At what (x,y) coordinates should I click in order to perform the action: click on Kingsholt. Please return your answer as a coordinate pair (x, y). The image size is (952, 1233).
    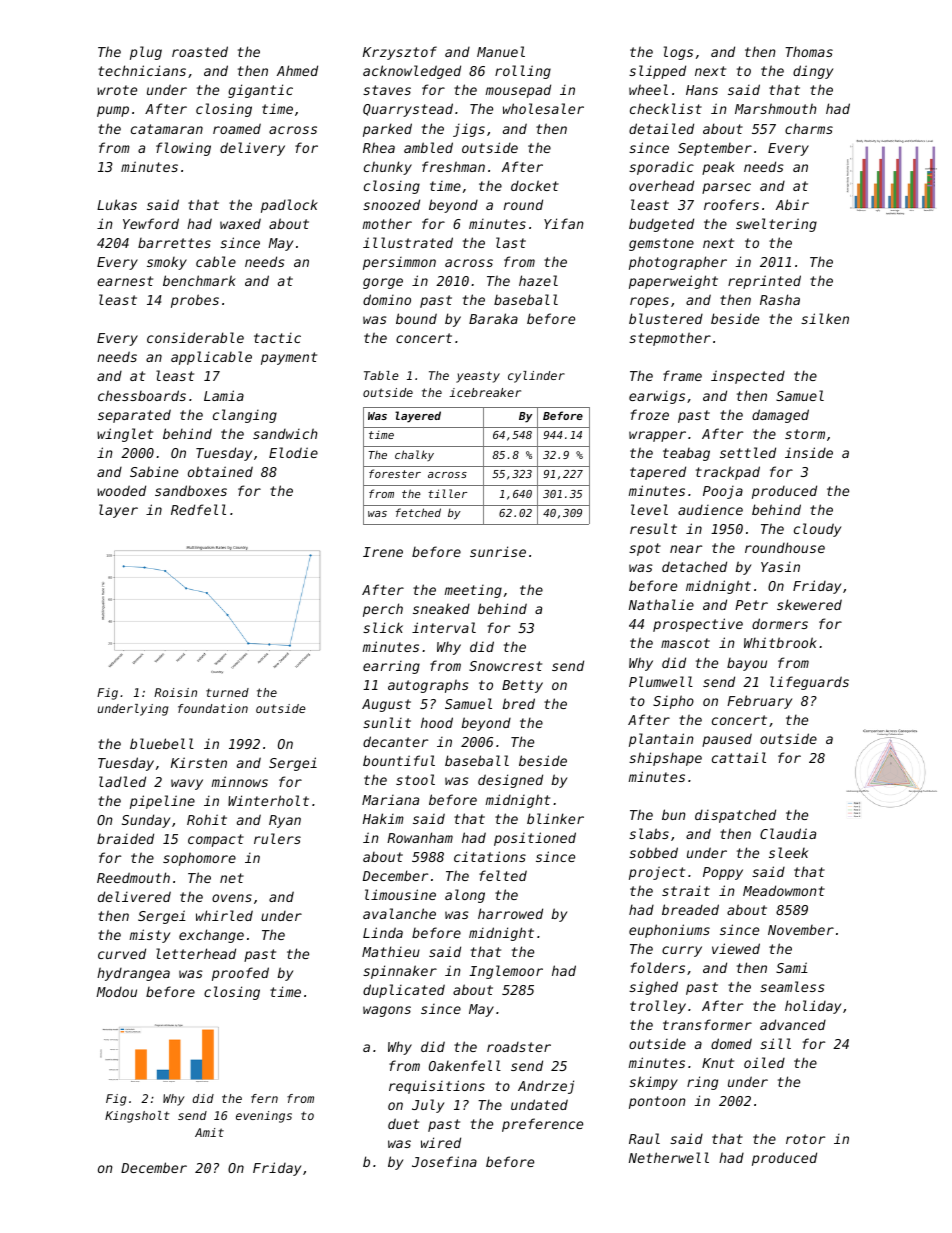
    Looking at the image, I should click on (137, 1117).
